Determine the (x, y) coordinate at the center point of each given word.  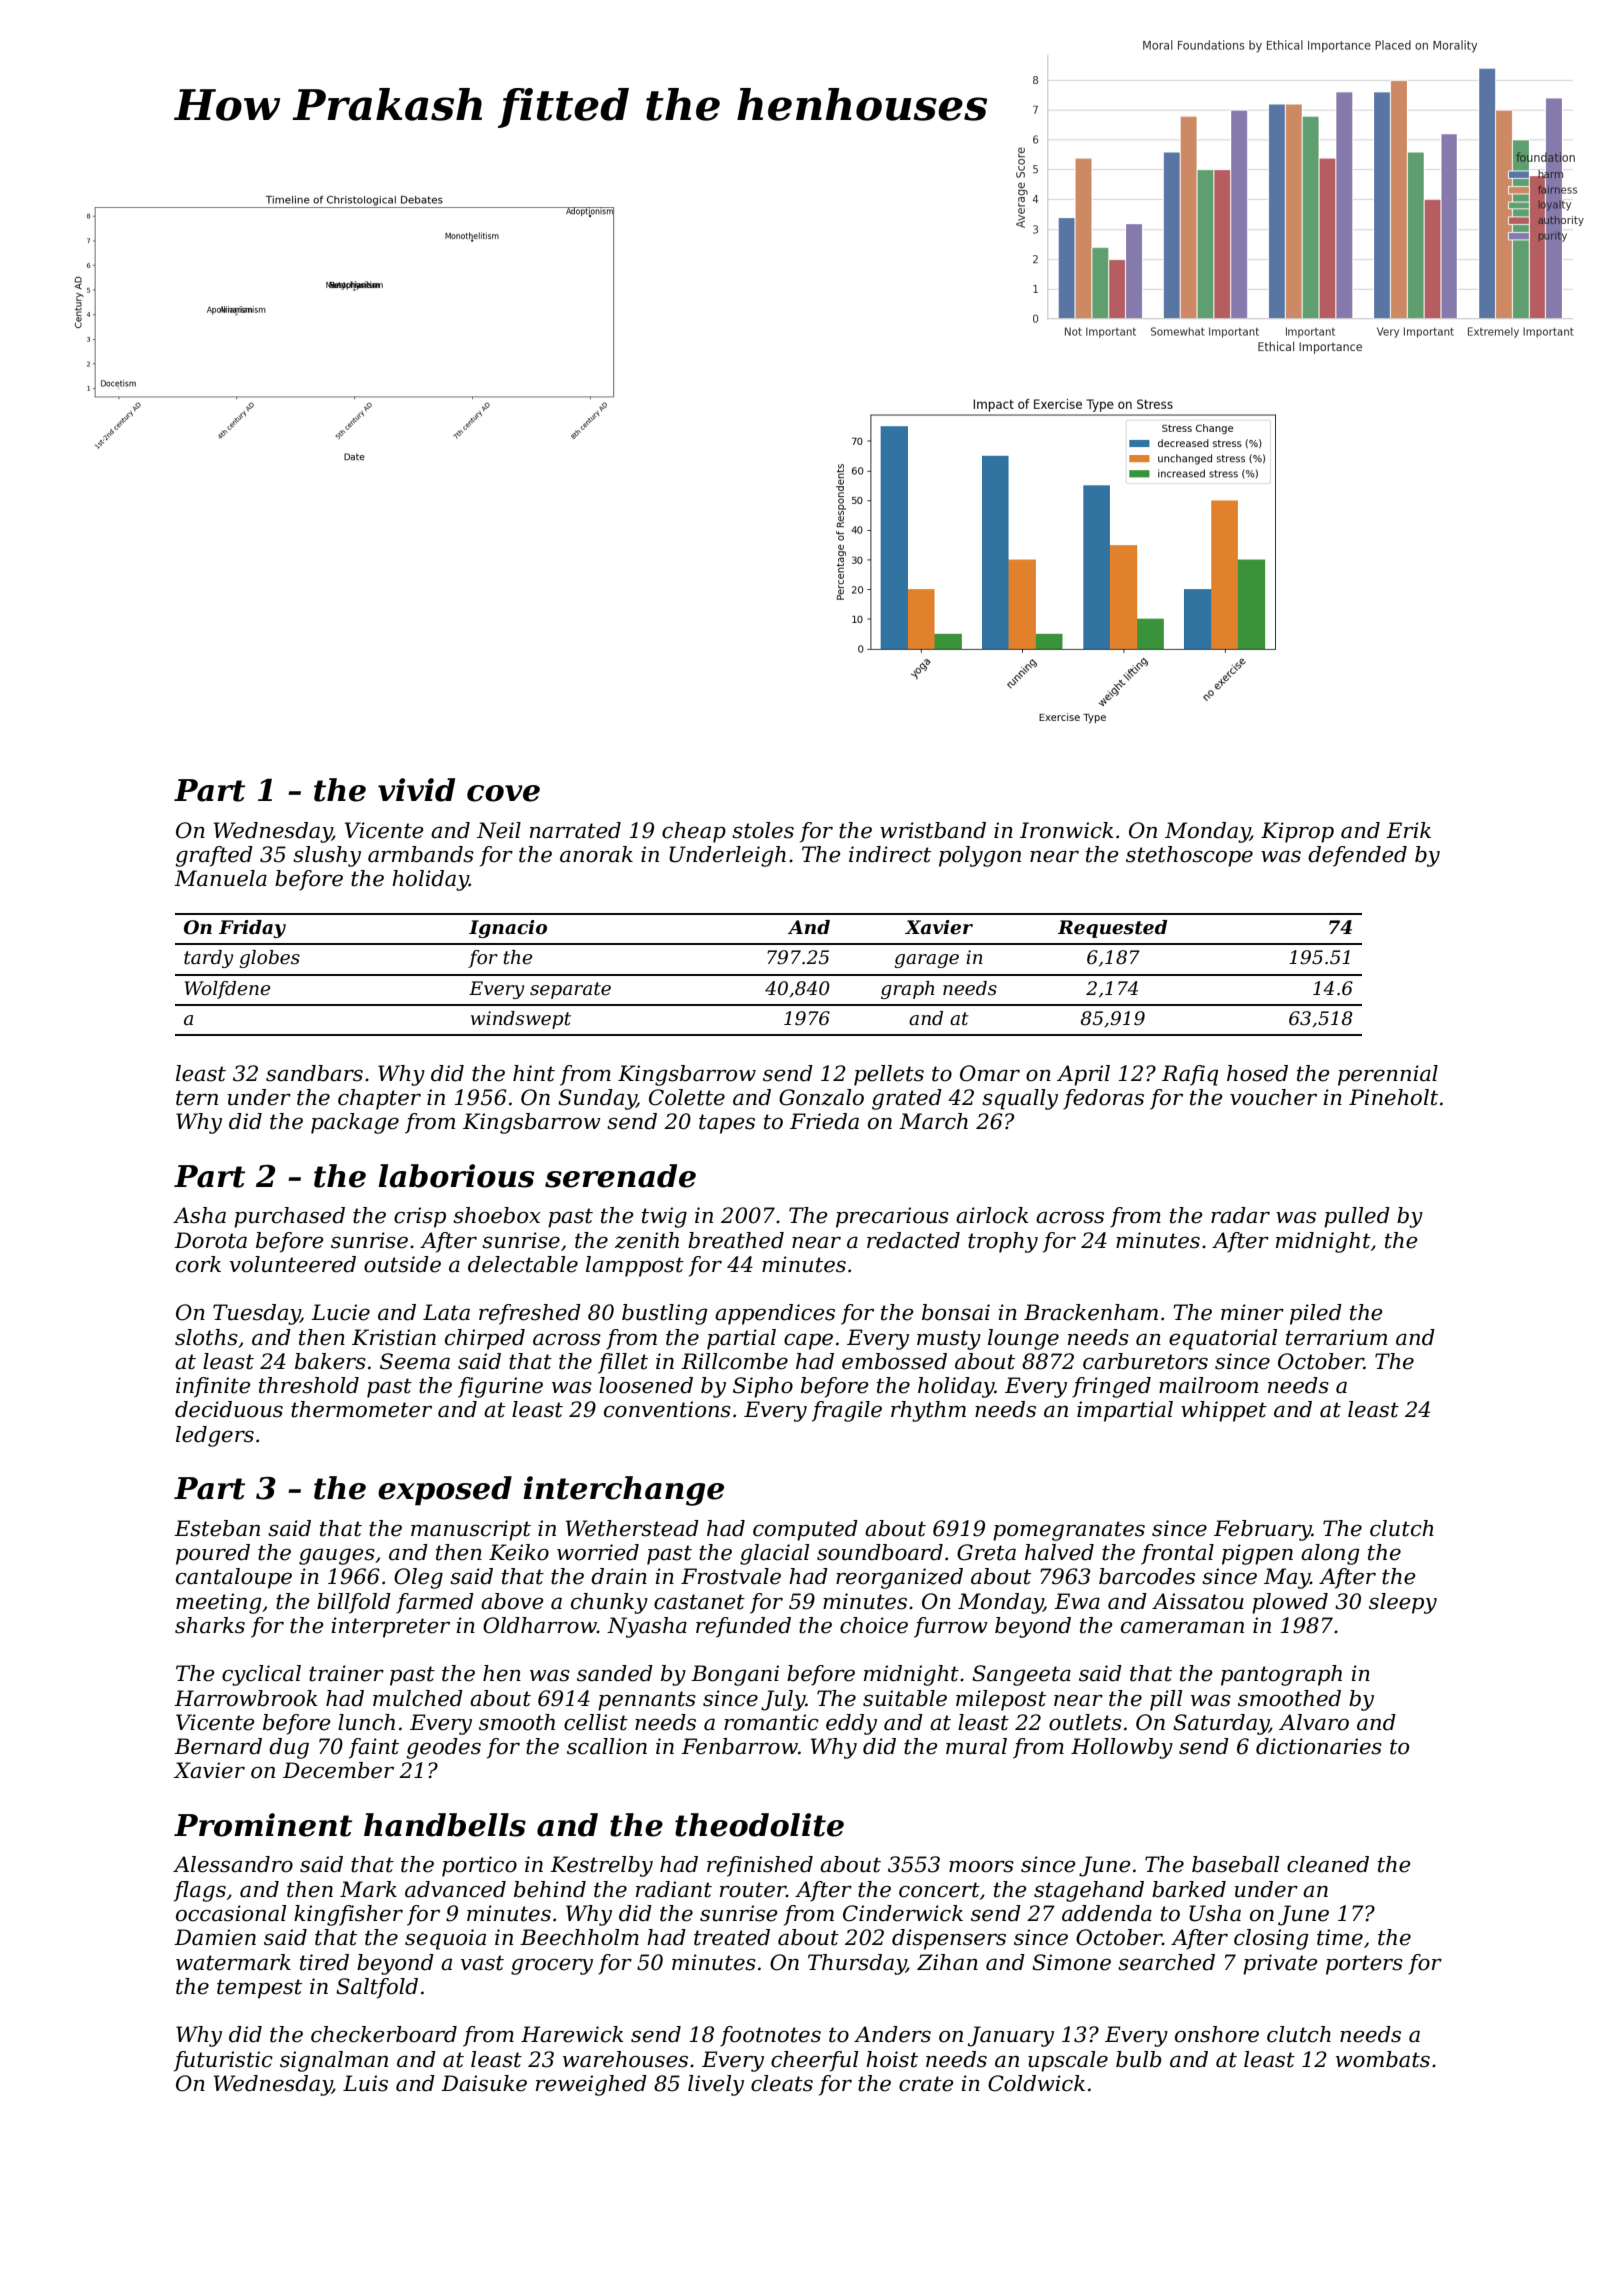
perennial (1388, 1075)
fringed (1111, 1387)
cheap (694, 832)
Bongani (735, 1675)
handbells (445, 1825)
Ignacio (508, 929)
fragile (847, 1411)
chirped (485, 1339)
